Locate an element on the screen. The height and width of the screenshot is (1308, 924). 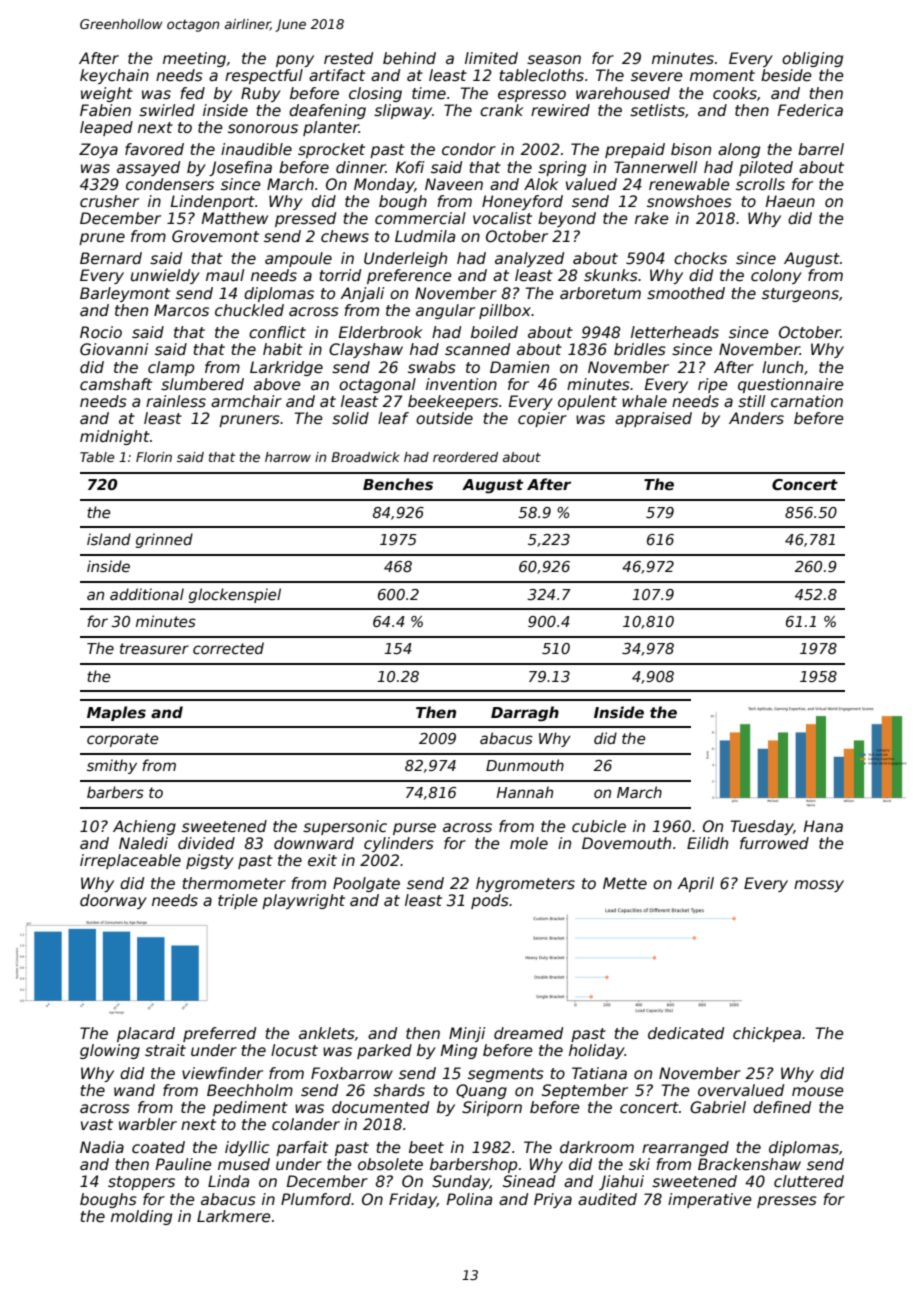
deafening is located at coordinates (327, 111).
